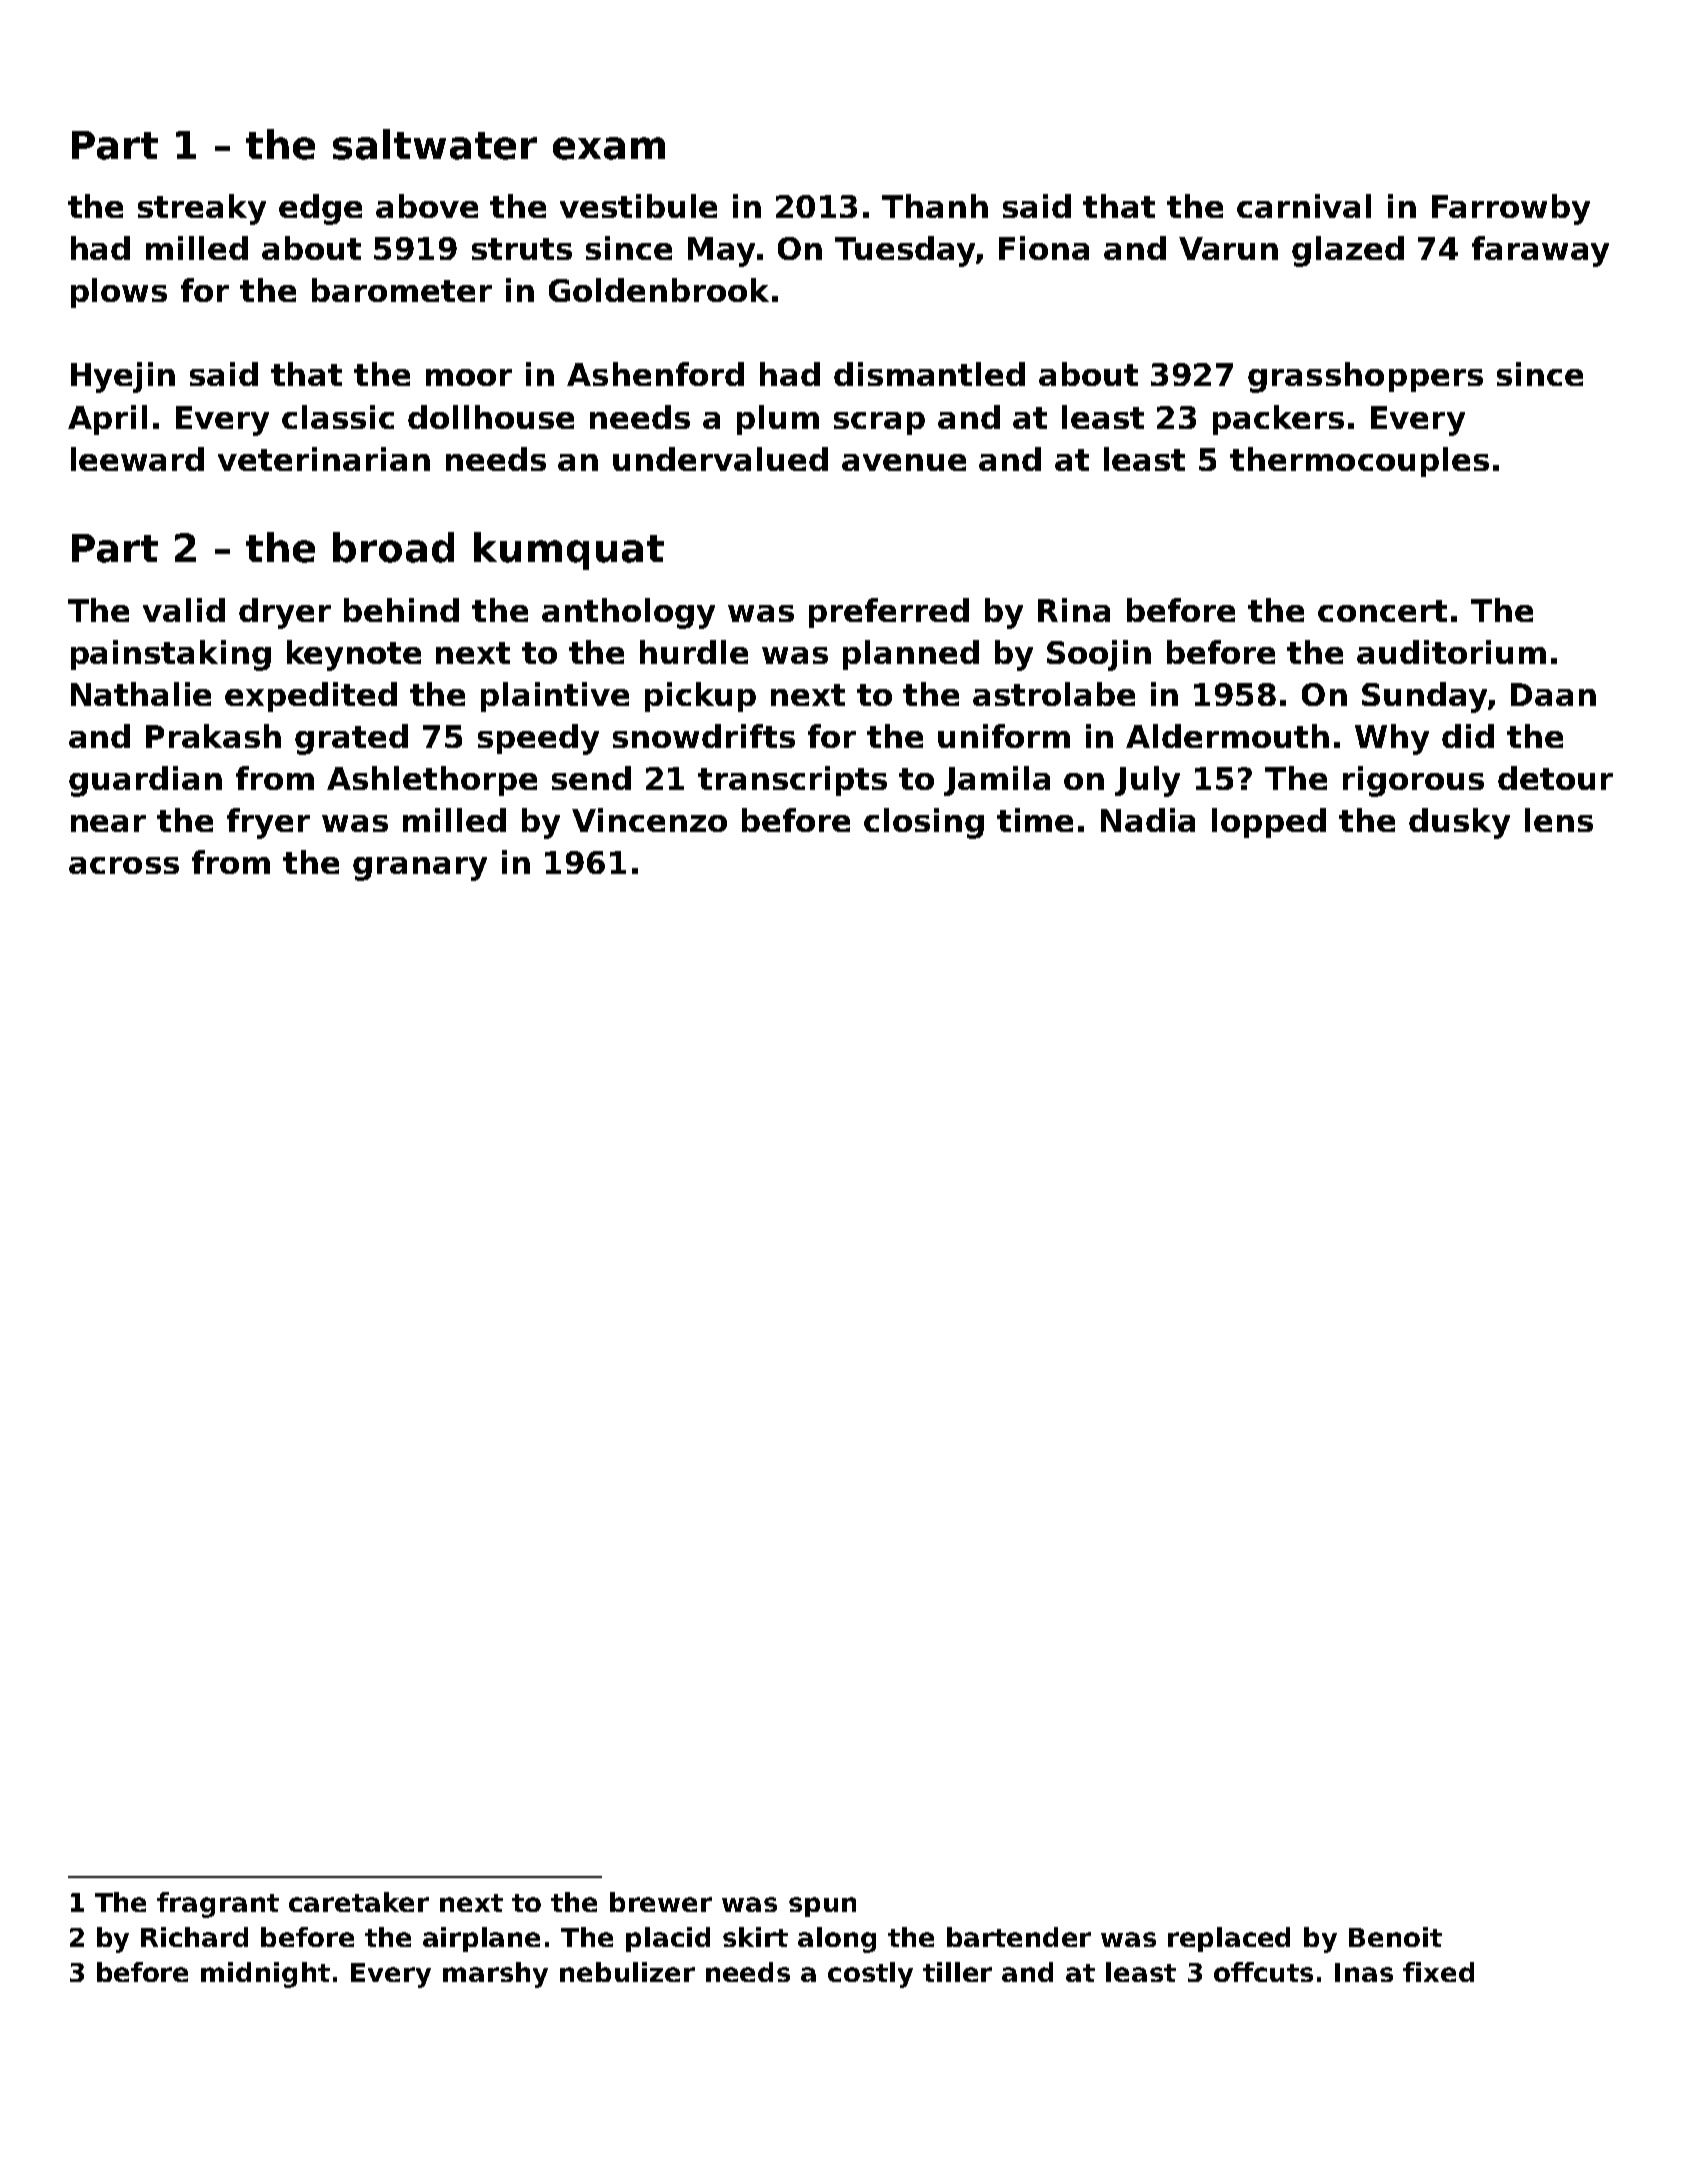 This document has height=2178, width=1683. Describe the element at coordinates (171, 655) in the document. I see `painstaking` at that location.
